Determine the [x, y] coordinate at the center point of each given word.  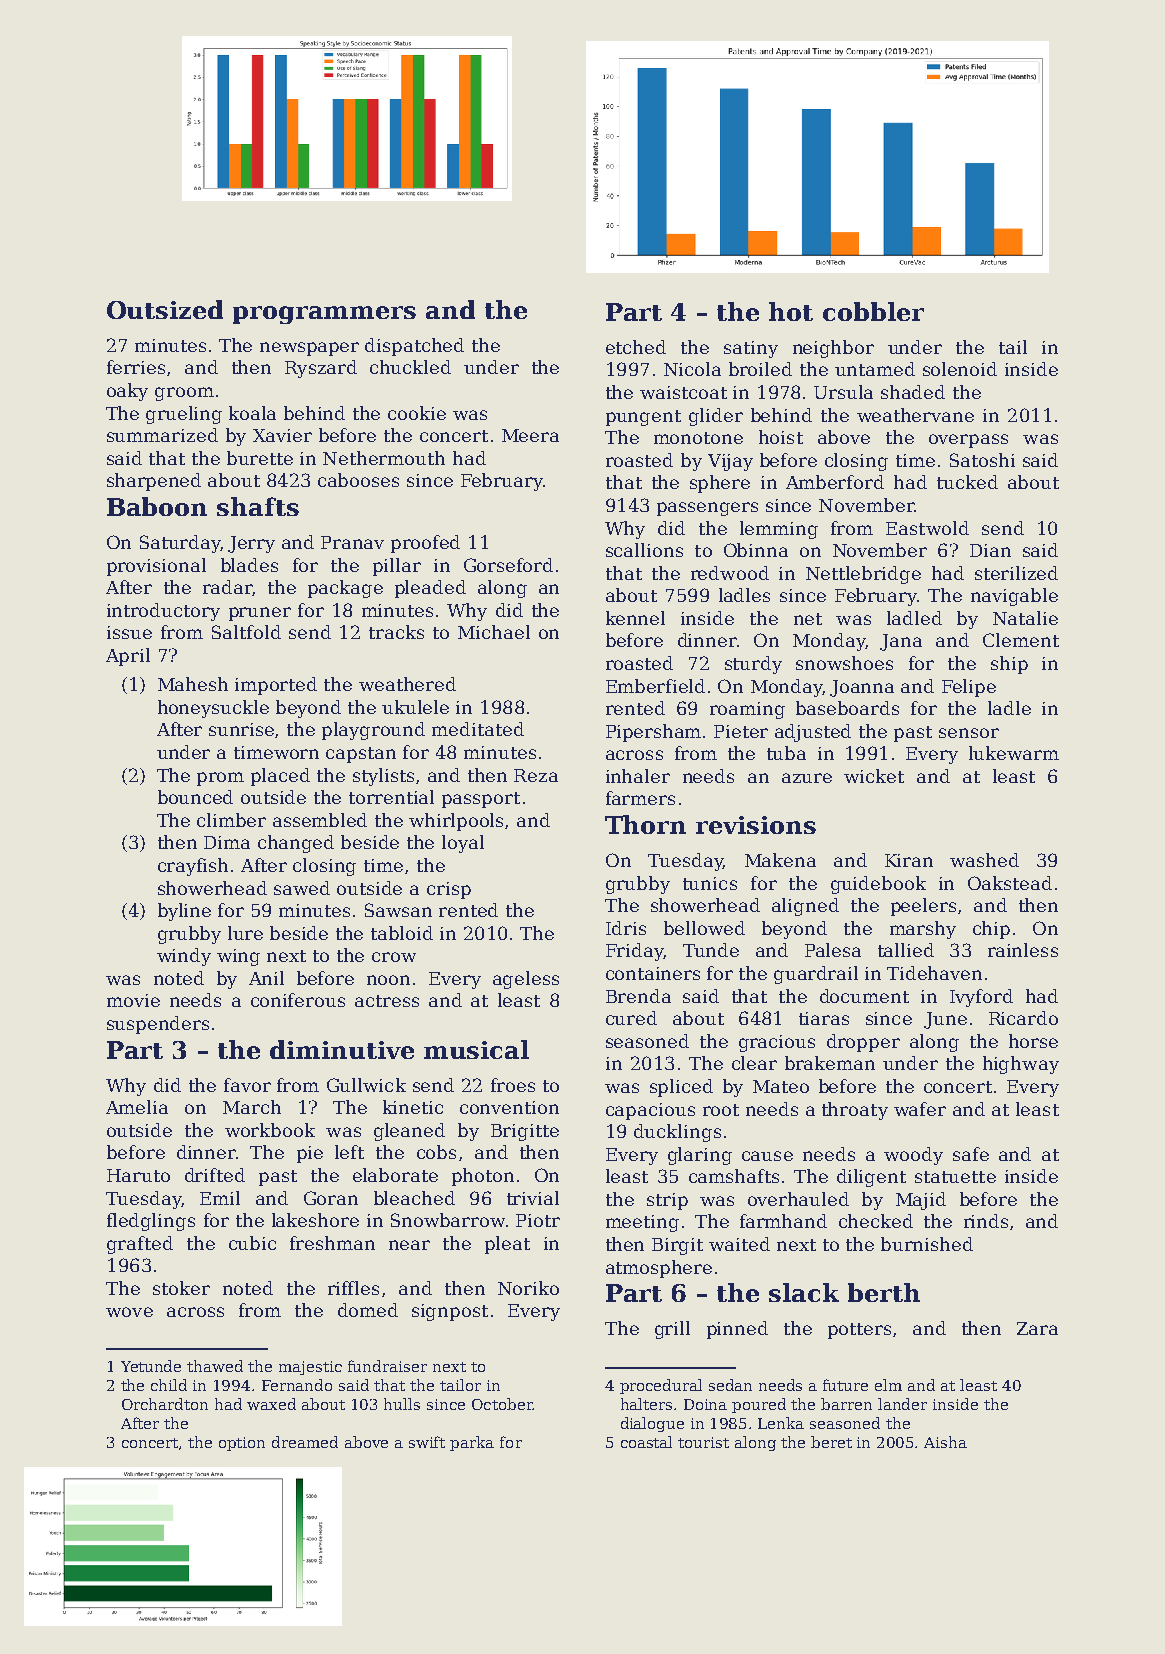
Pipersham [653, 733]
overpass [968, 441]
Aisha [945, 1442]
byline [184, 912]
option [242, 1444]
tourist [703, 1442]
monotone [698, 438]
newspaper [309, 349]
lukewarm [1014, 753]
